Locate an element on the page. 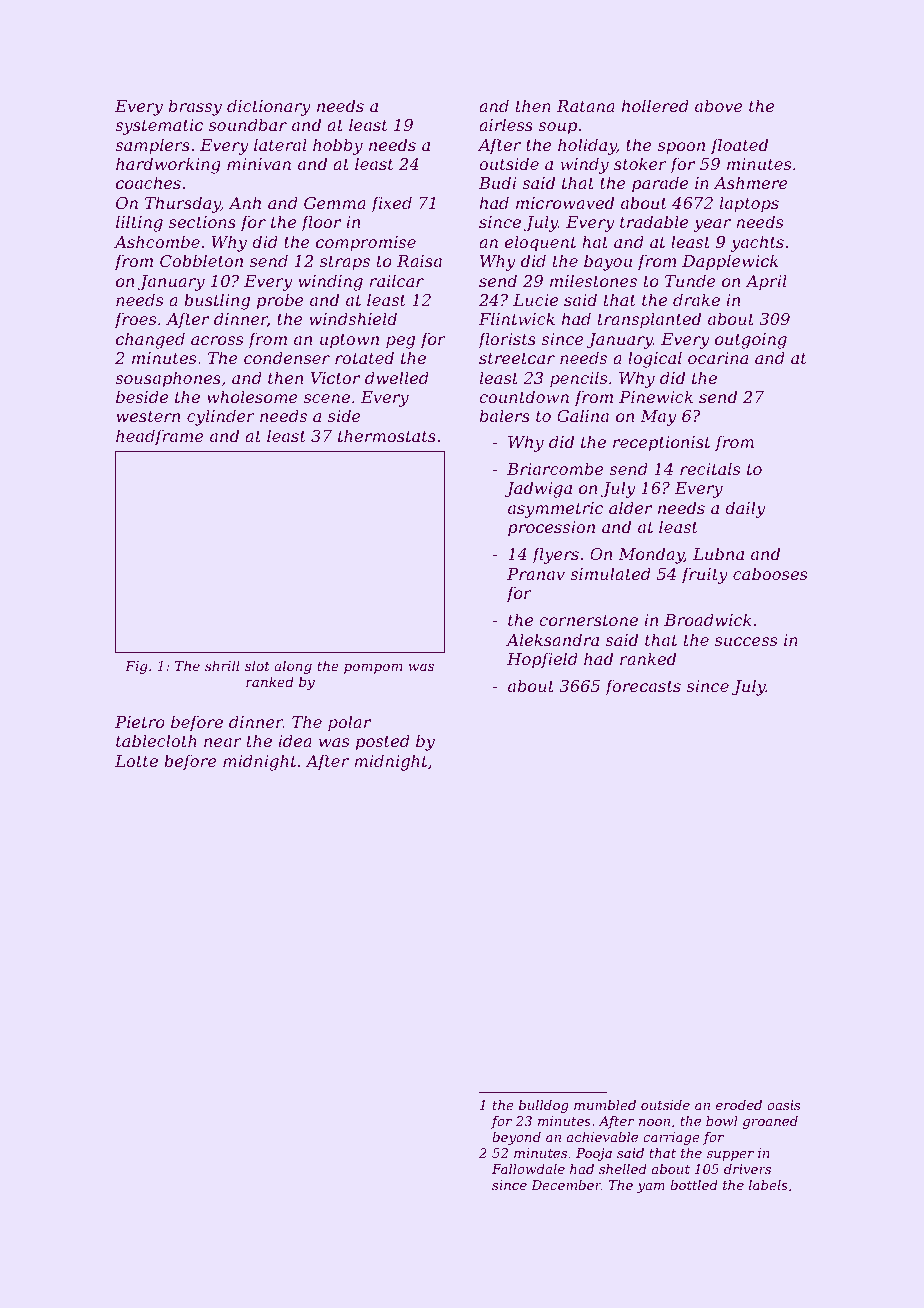  lilting is located at coordinates (139, 223).
